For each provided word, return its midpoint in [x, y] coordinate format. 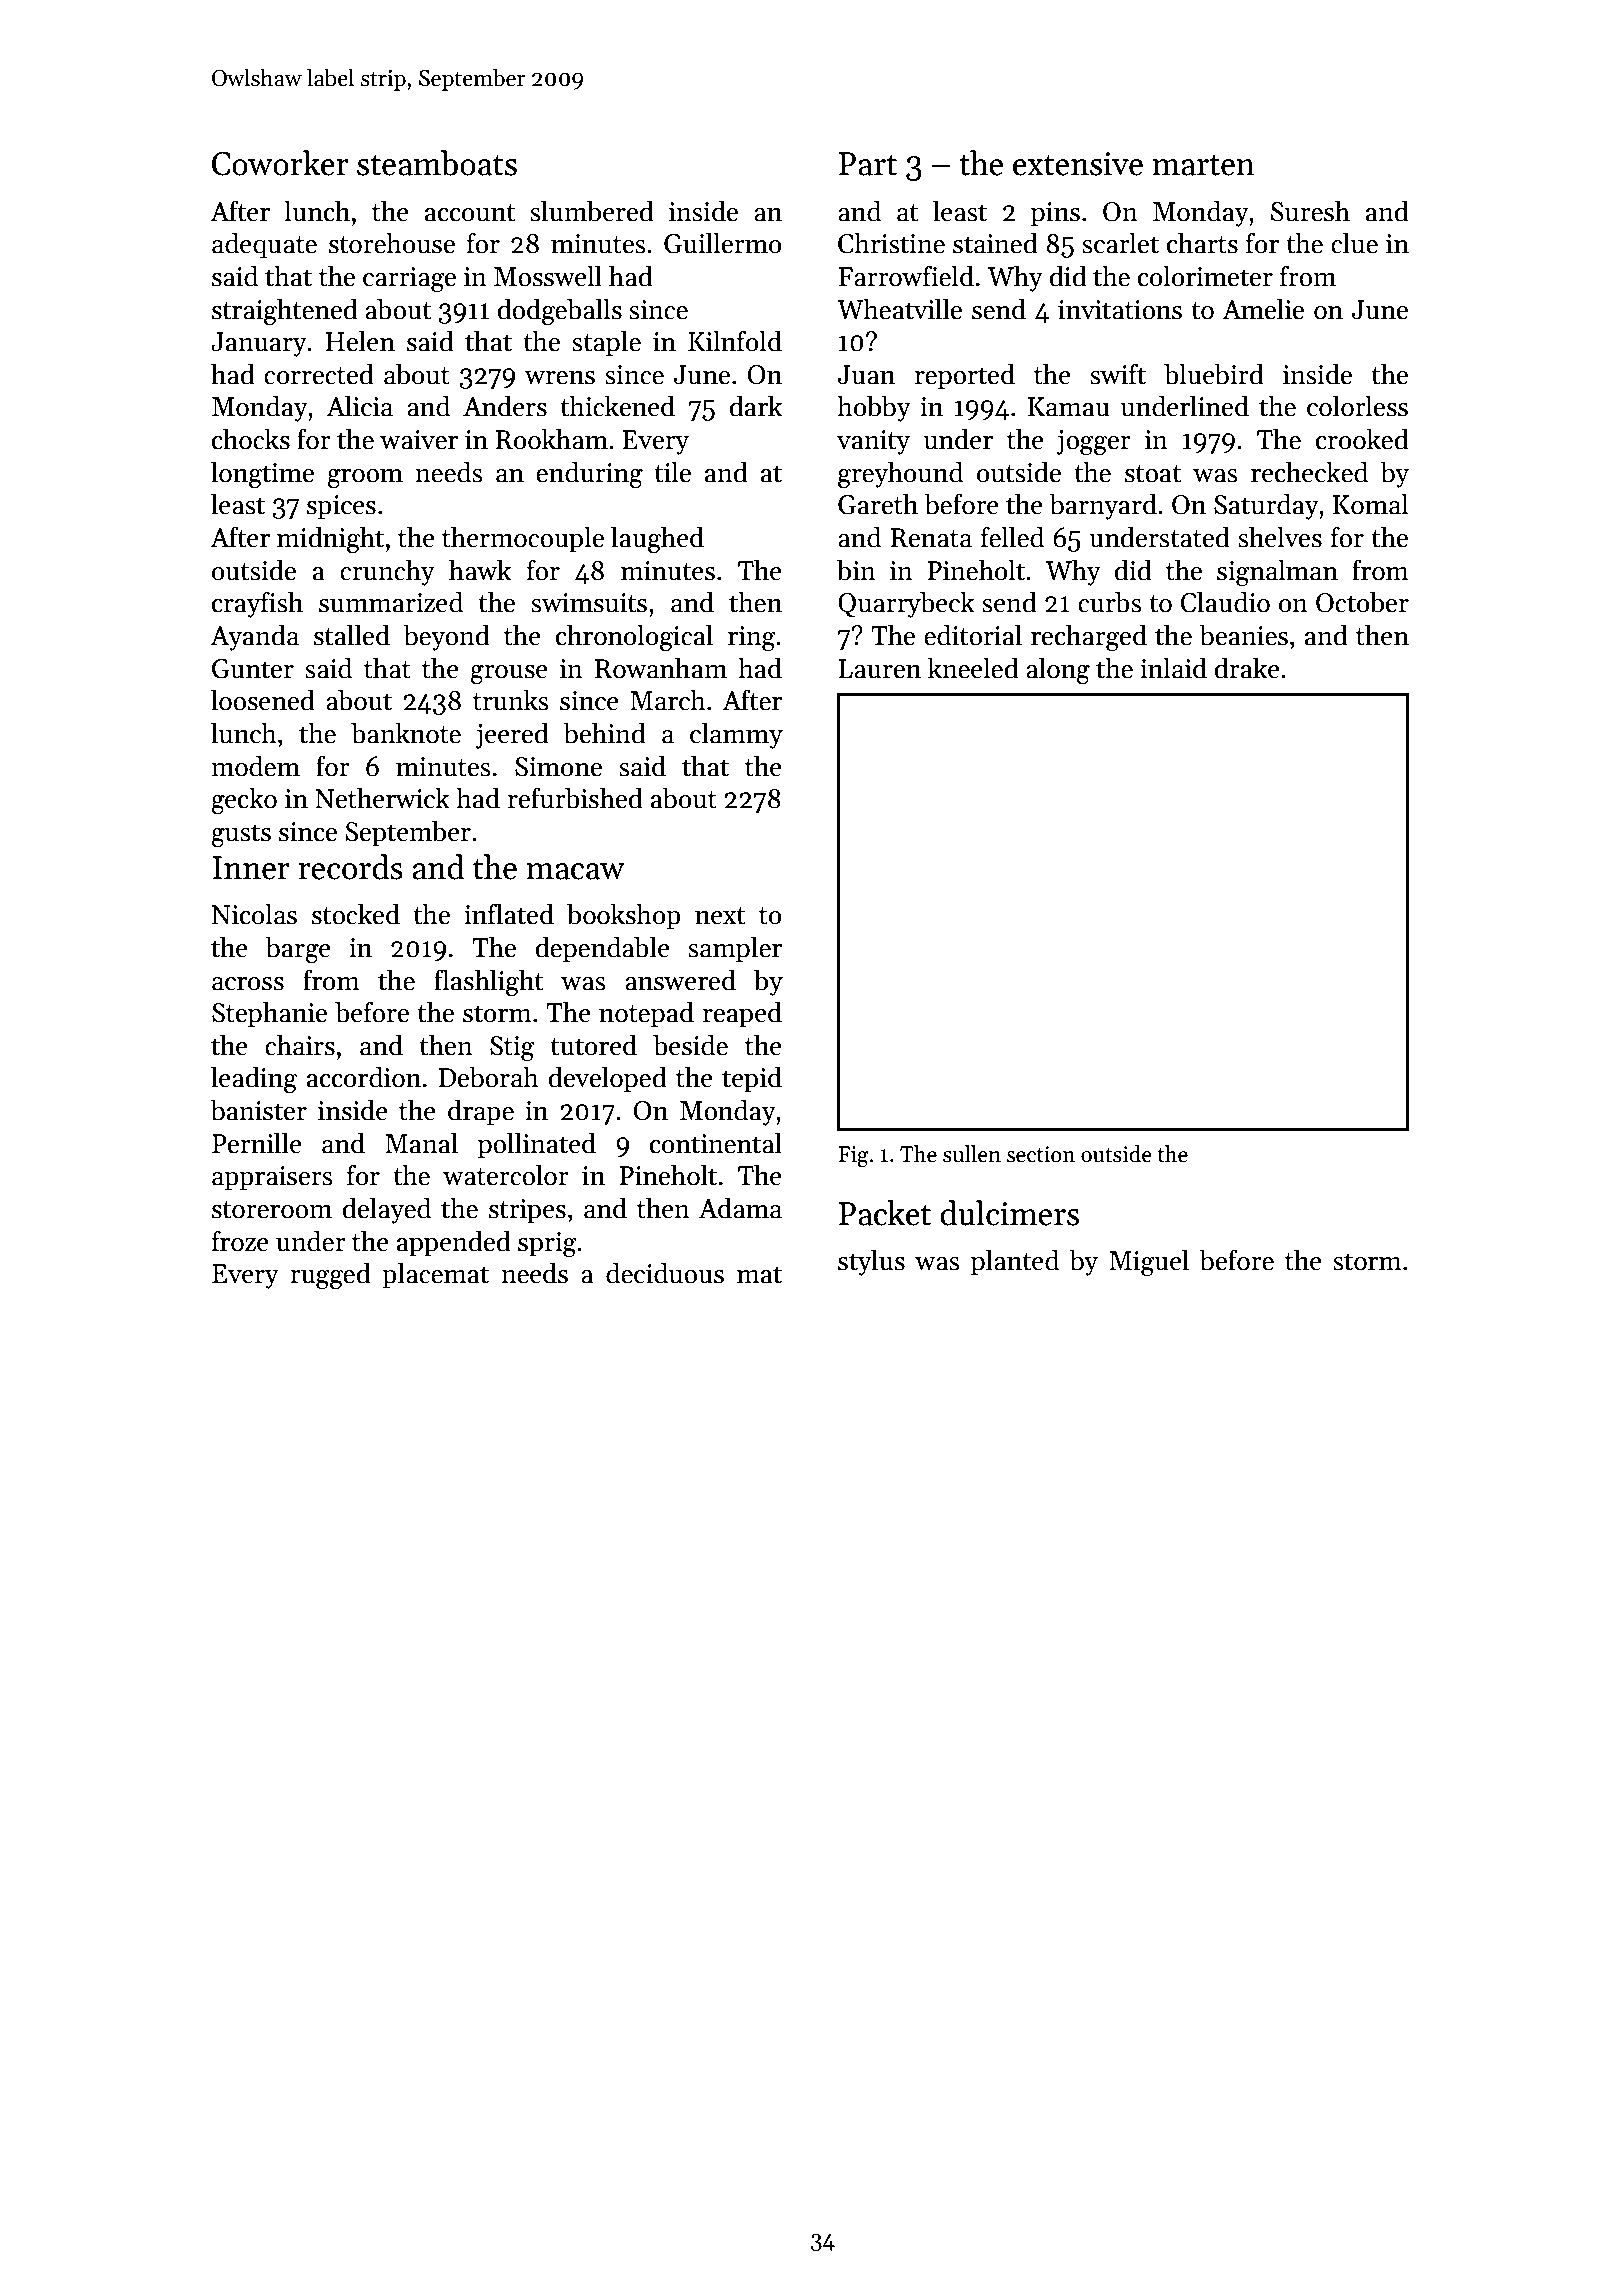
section [1041, 1154]
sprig [547, 1244]
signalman [1277, 572]
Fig [853, 1156]
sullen [972, 1154]
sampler [735, 949]
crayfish [257, 604]
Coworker [280, 163]
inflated [509, 914]
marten [1203, 165]
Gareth [878, 504]
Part [868, 164]
